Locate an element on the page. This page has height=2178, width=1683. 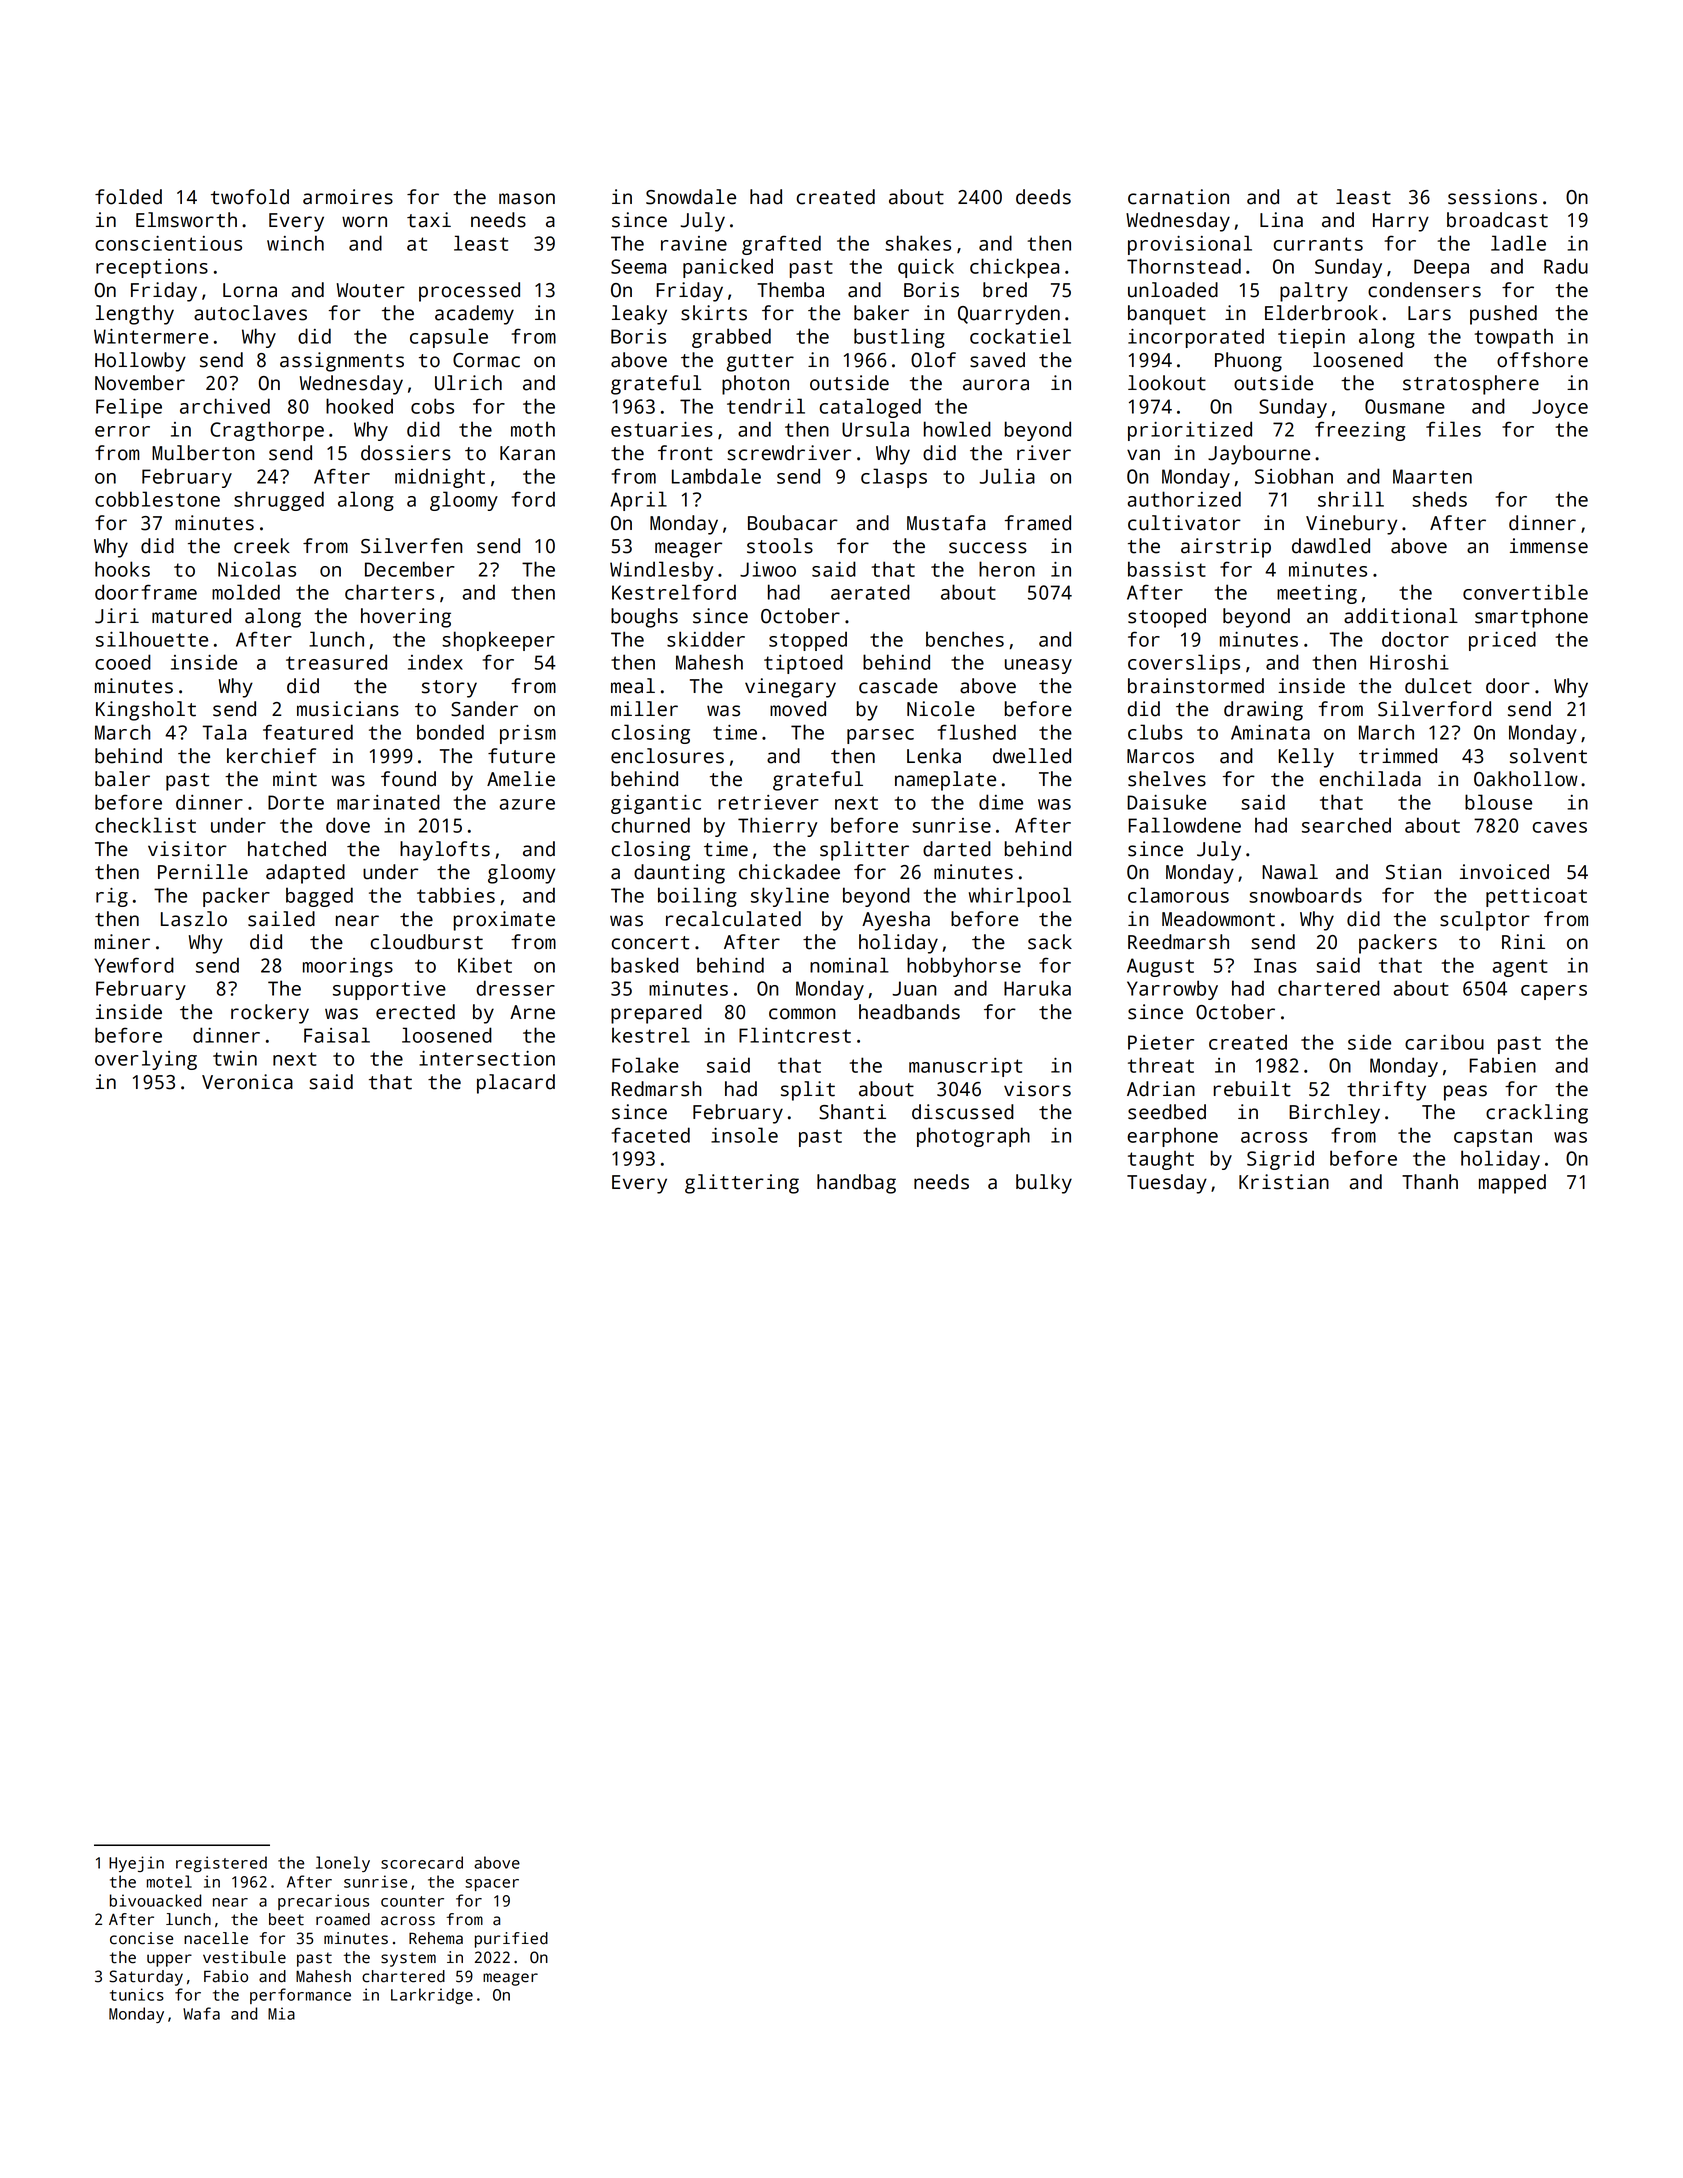
mason is located at coordinates (527, 199).
